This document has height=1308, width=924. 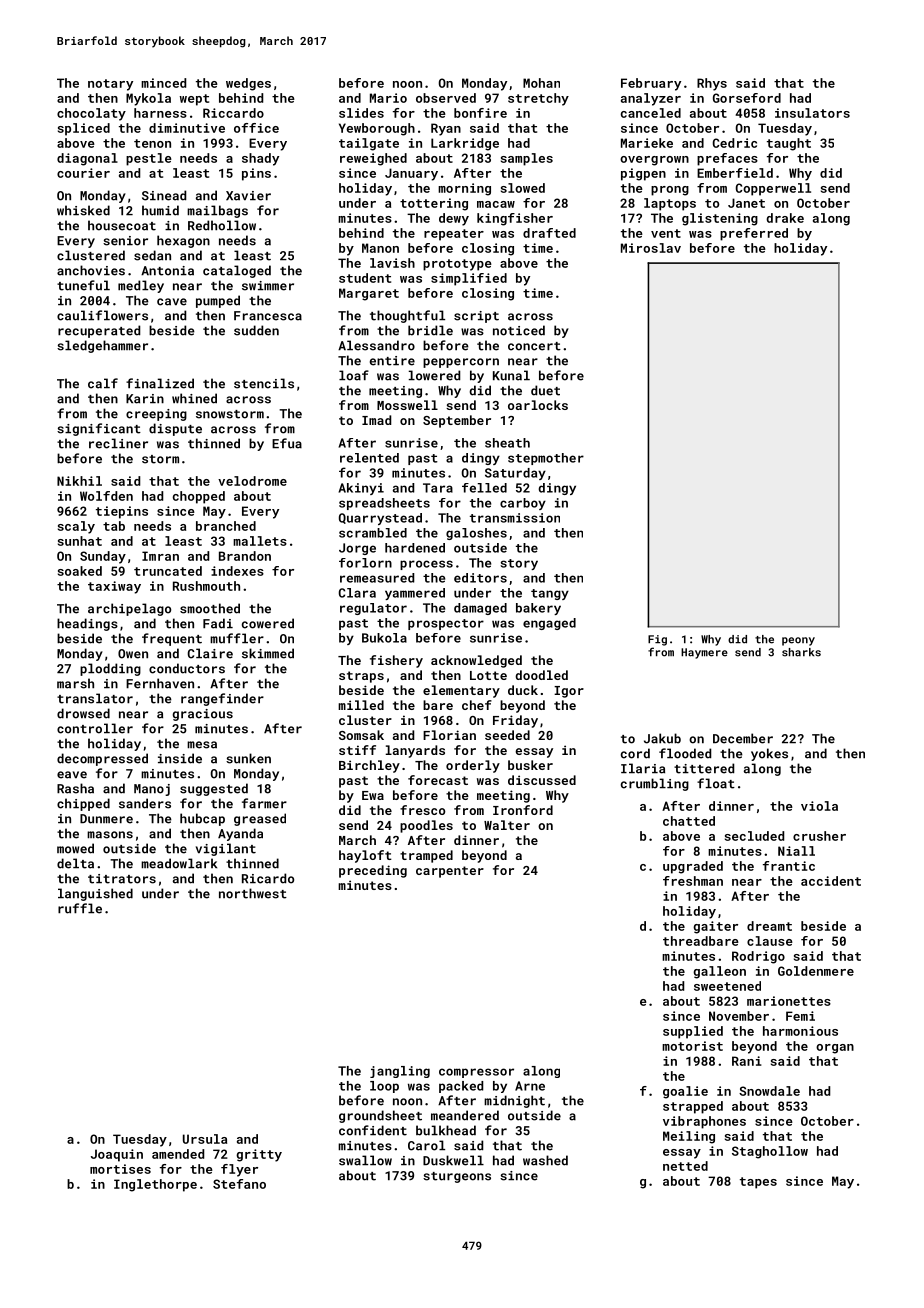 I want to click on sunken, so click(x=248, y=758).
